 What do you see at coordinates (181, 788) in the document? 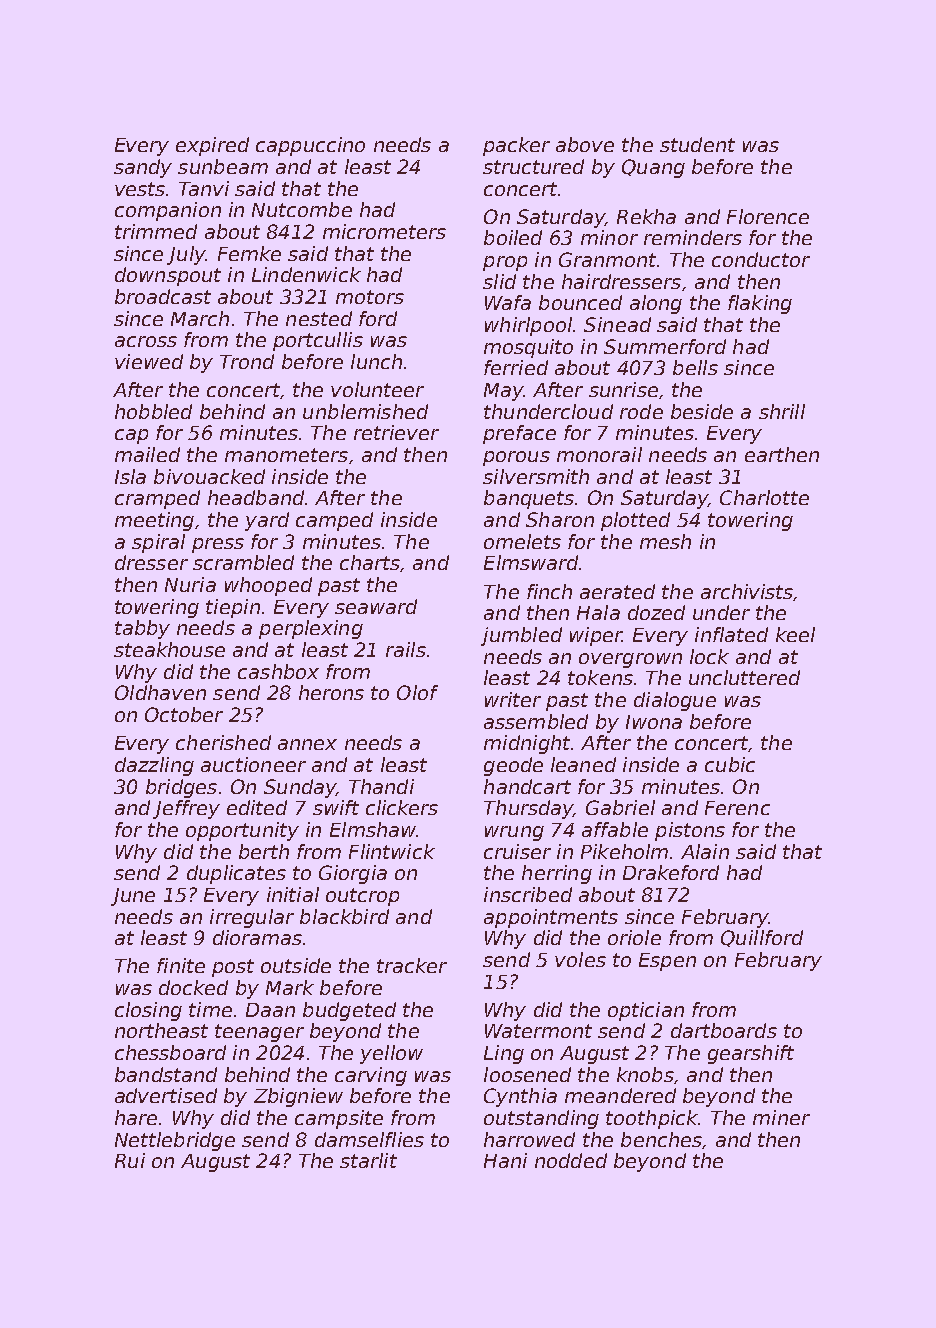
I see `bridges` at bounding box center [181, 788].
